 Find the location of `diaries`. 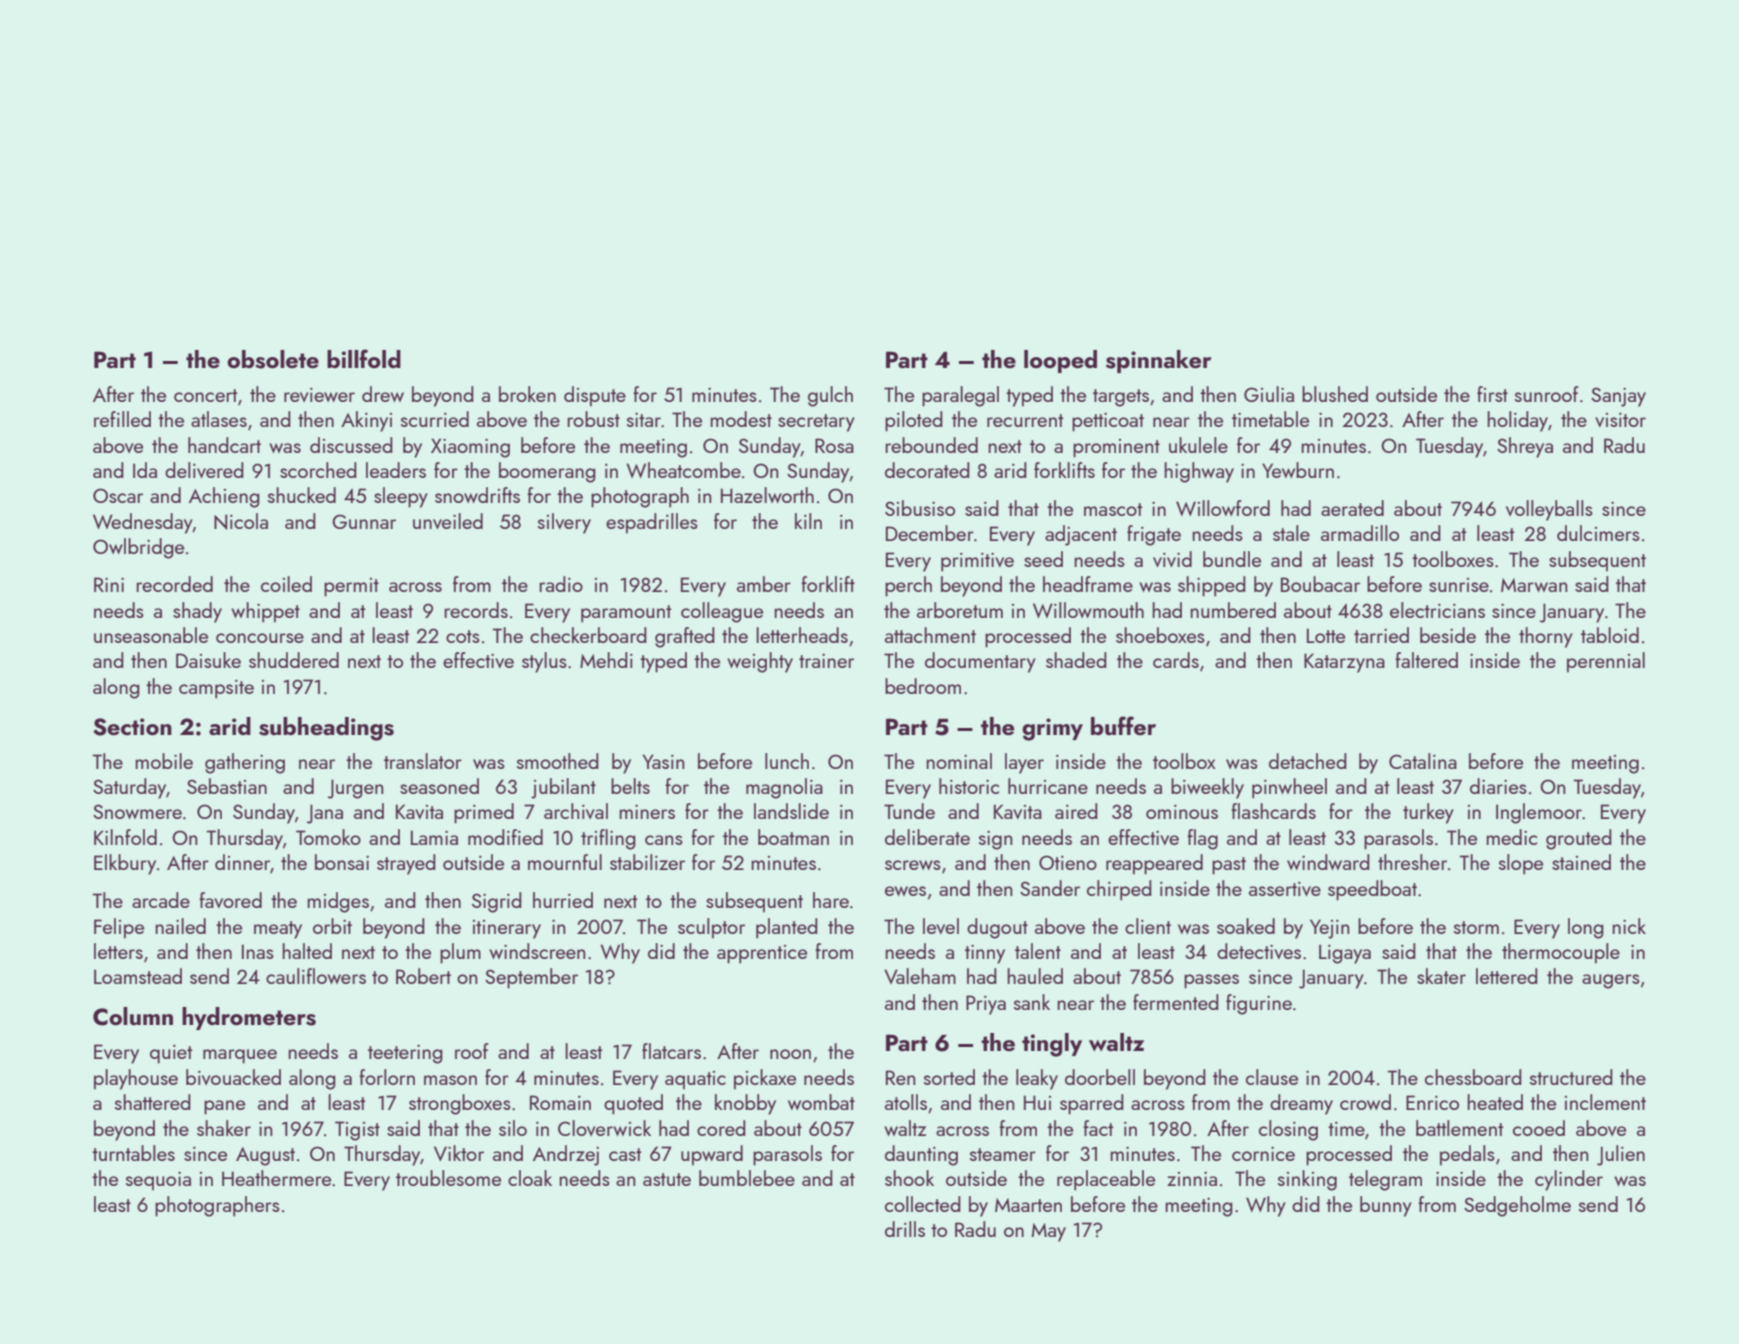

diaries is located at coordinates (1498, 786).
